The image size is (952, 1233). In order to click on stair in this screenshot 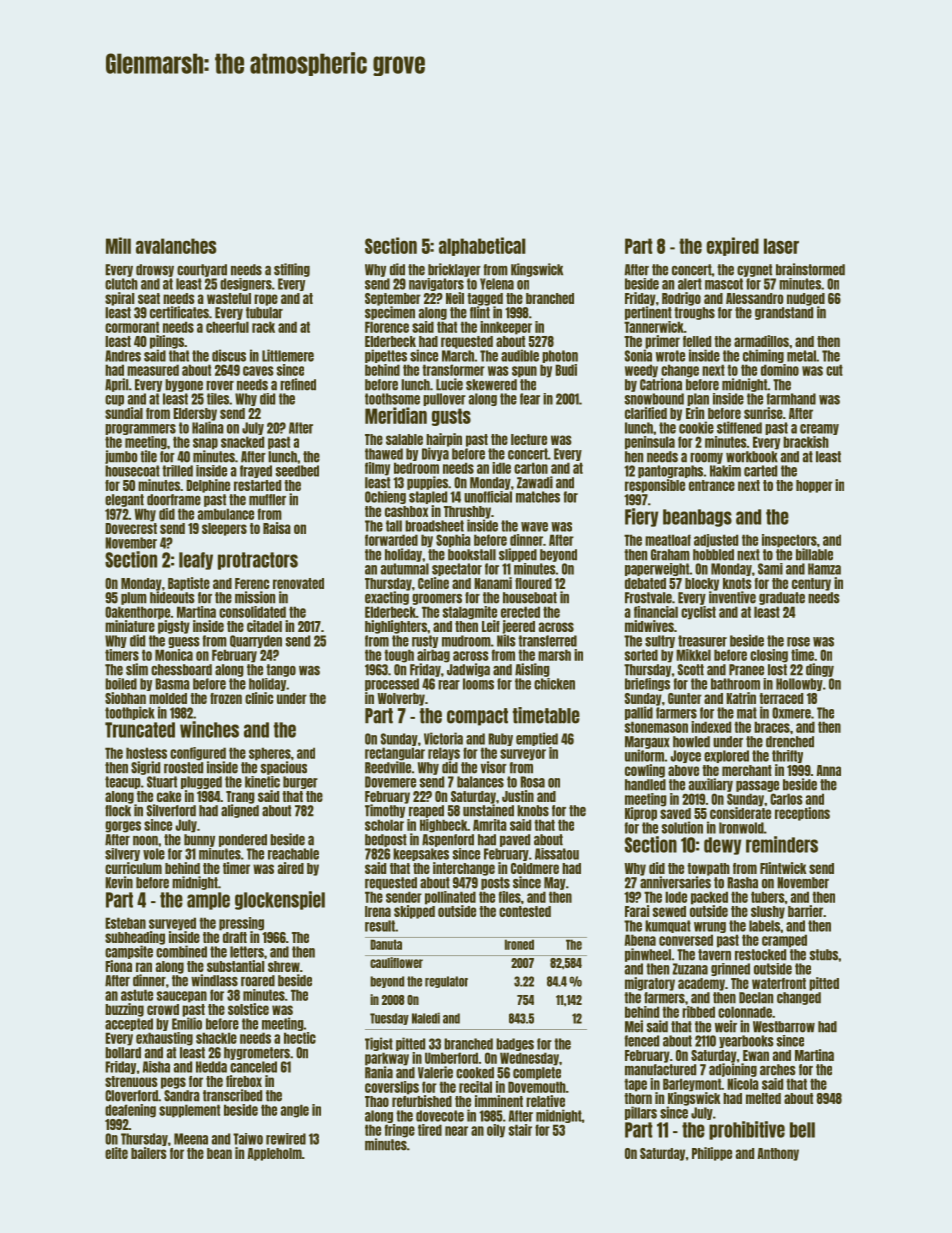, I will do `click(520, 1130)`.
